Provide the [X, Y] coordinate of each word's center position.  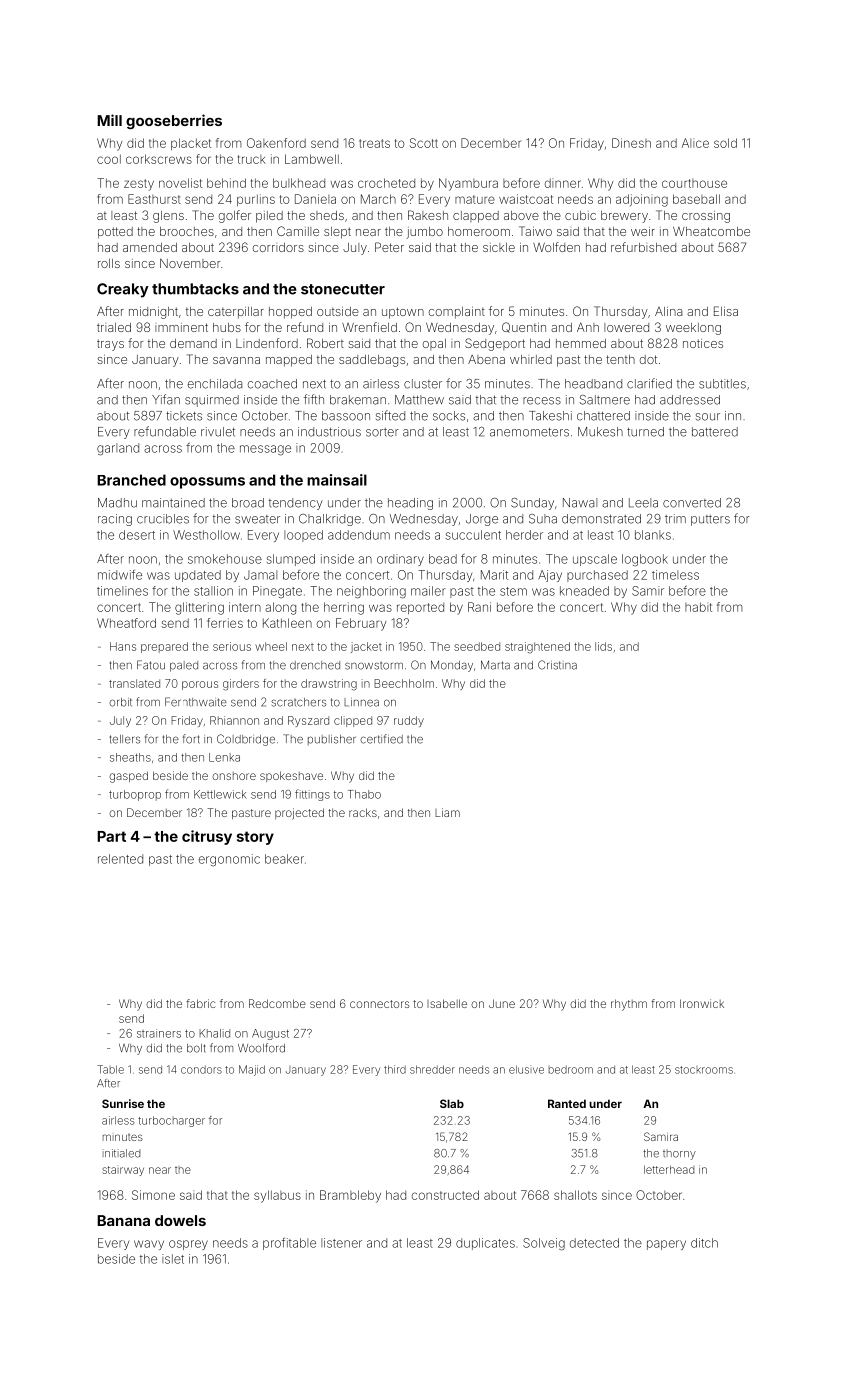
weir [643, 231]
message [265, 450]
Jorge [482, 520]
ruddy [409, 721]
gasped [128, 777]
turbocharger [171, 1121]
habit [698, 607]
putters [710, 520]
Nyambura [468, 184]
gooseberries [174, 121]
